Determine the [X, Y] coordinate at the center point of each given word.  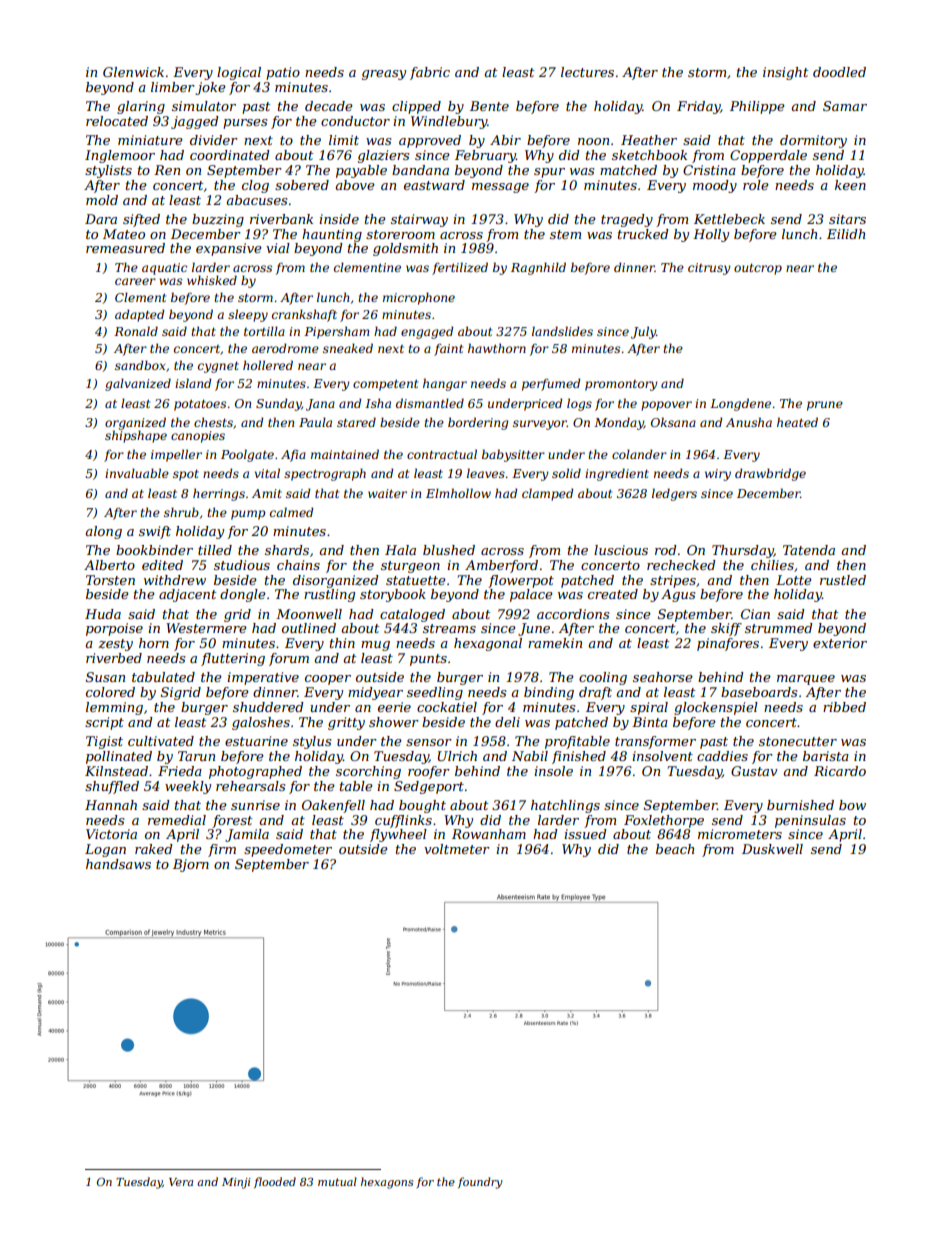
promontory [621, 385]
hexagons [387, 1183]
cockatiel [447, 707]
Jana [320, 405]
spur [549, 173]
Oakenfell [333, 806]
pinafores [728, 644]
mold [102, 200]
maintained [345, 454]
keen [850, 185]
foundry [480, 1183]
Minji [236, 1183]
